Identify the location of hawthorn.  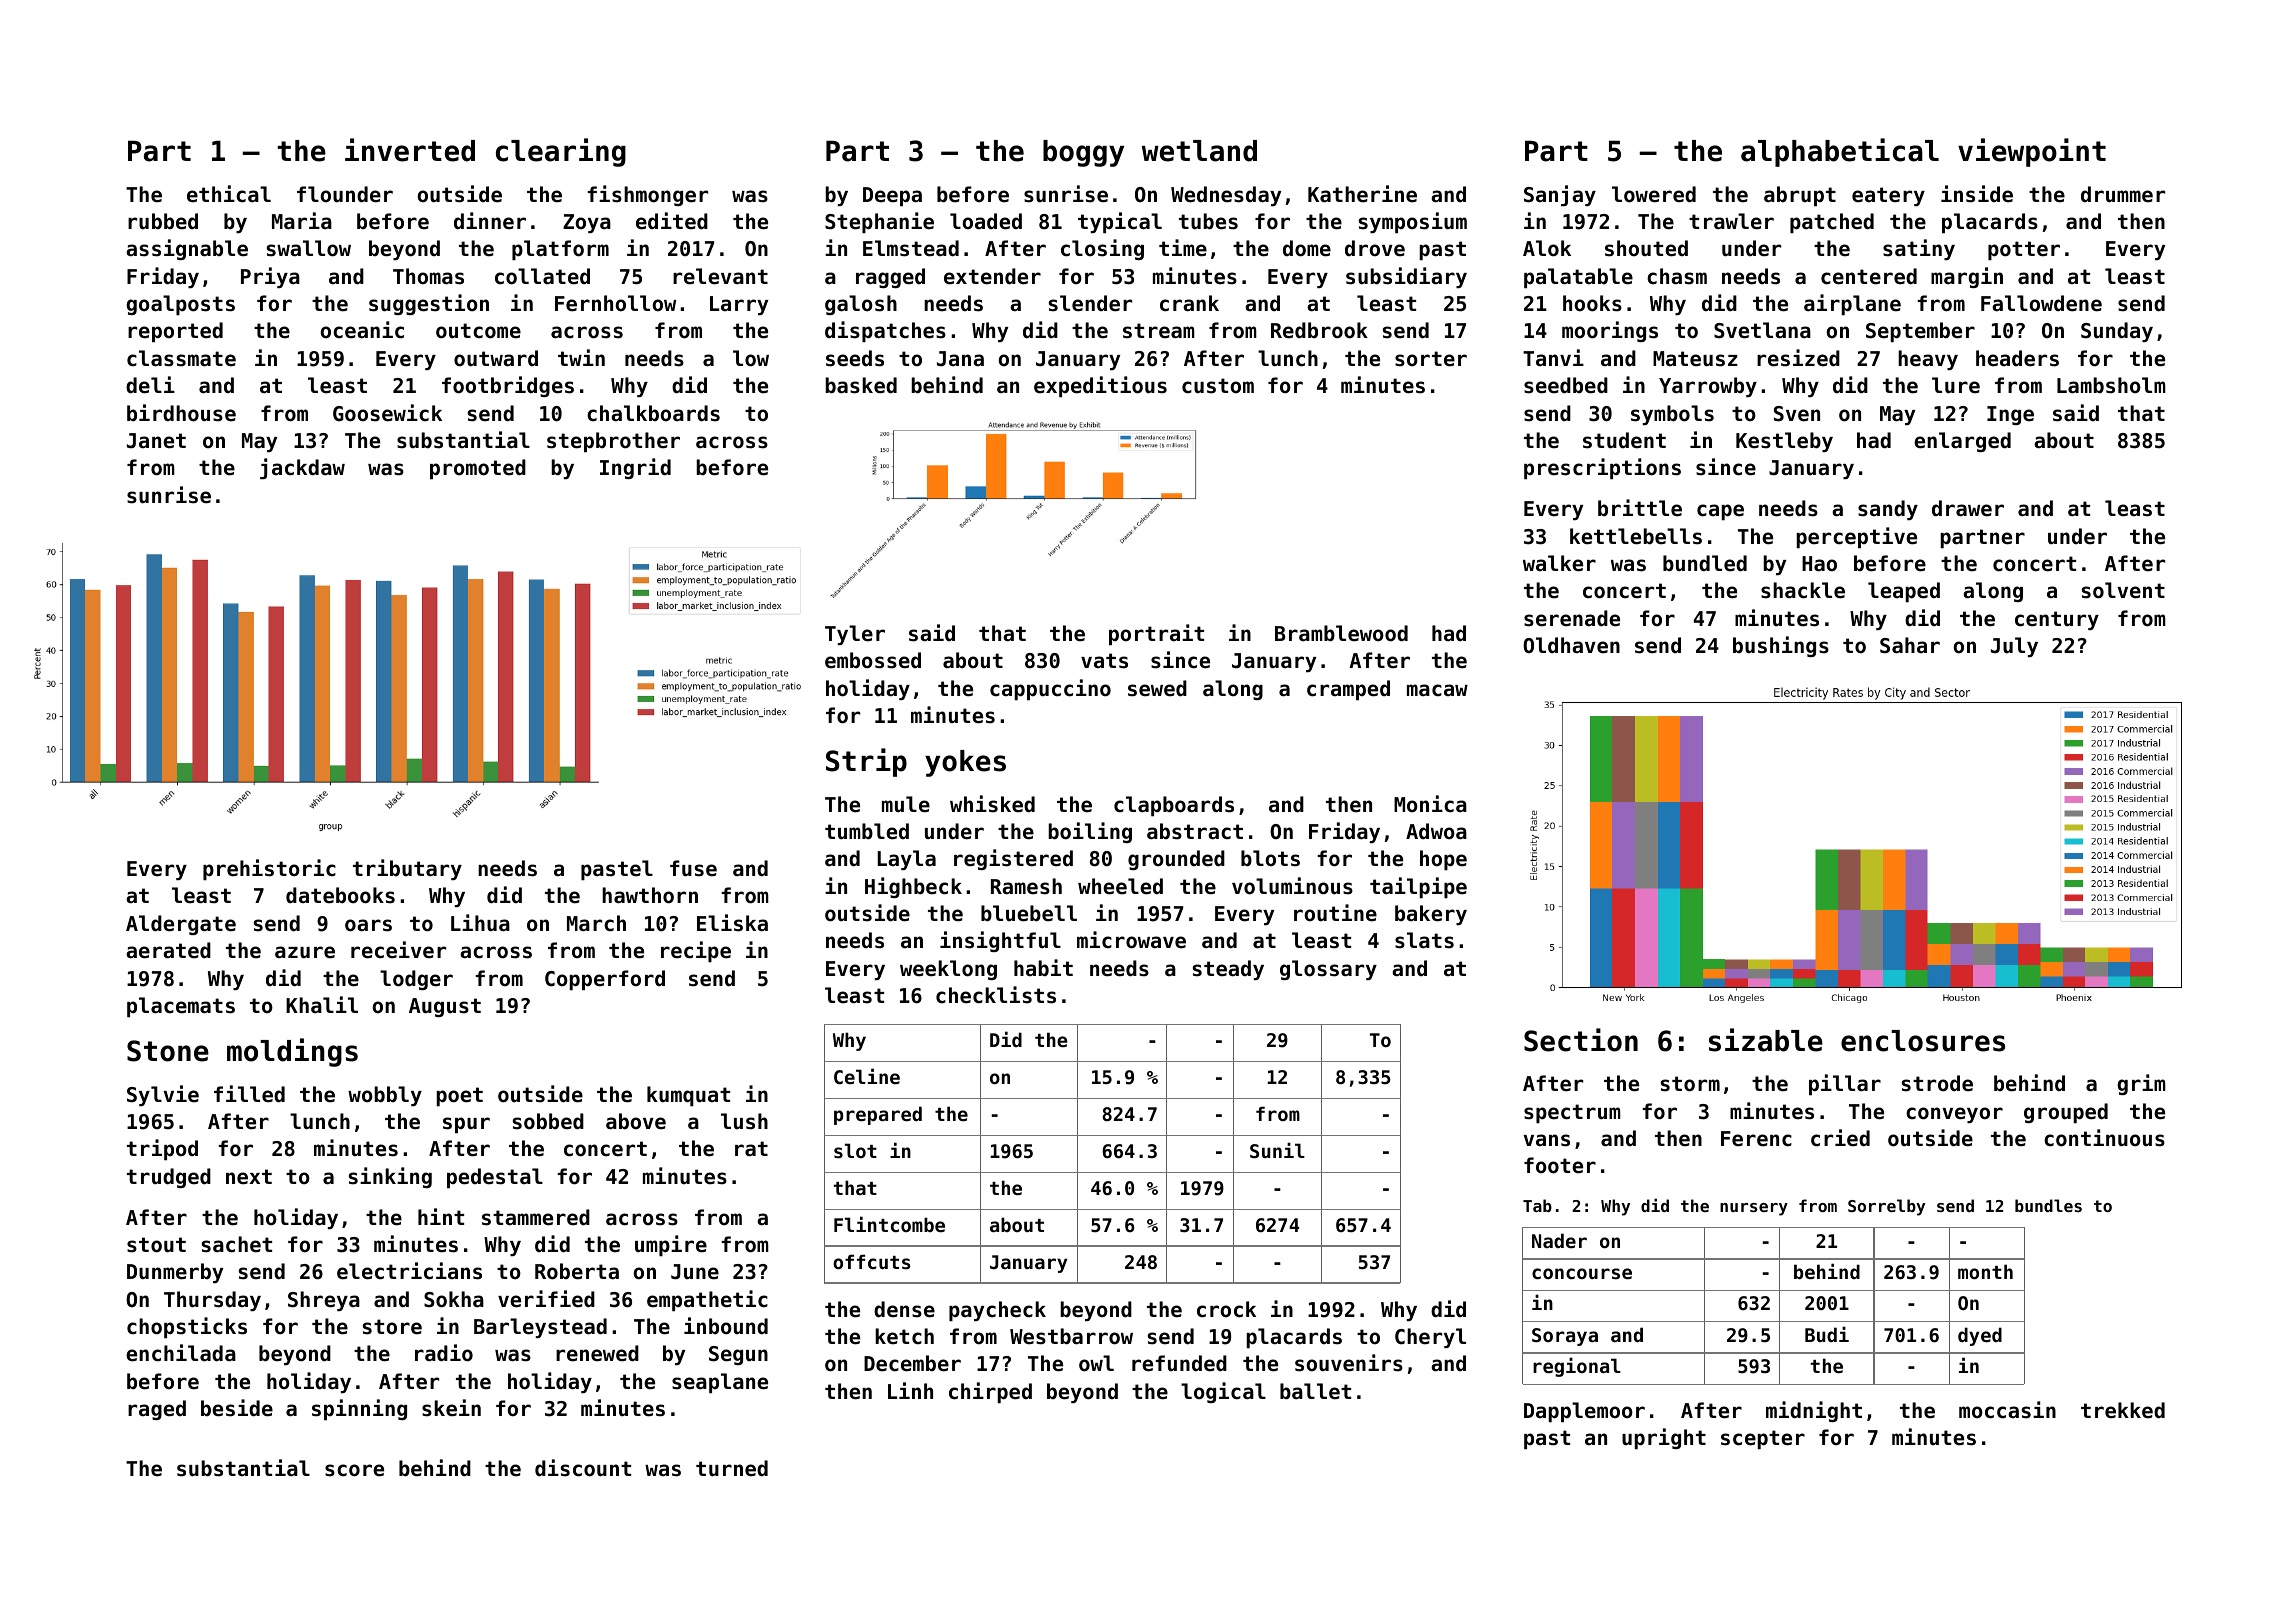
(650, 895).
